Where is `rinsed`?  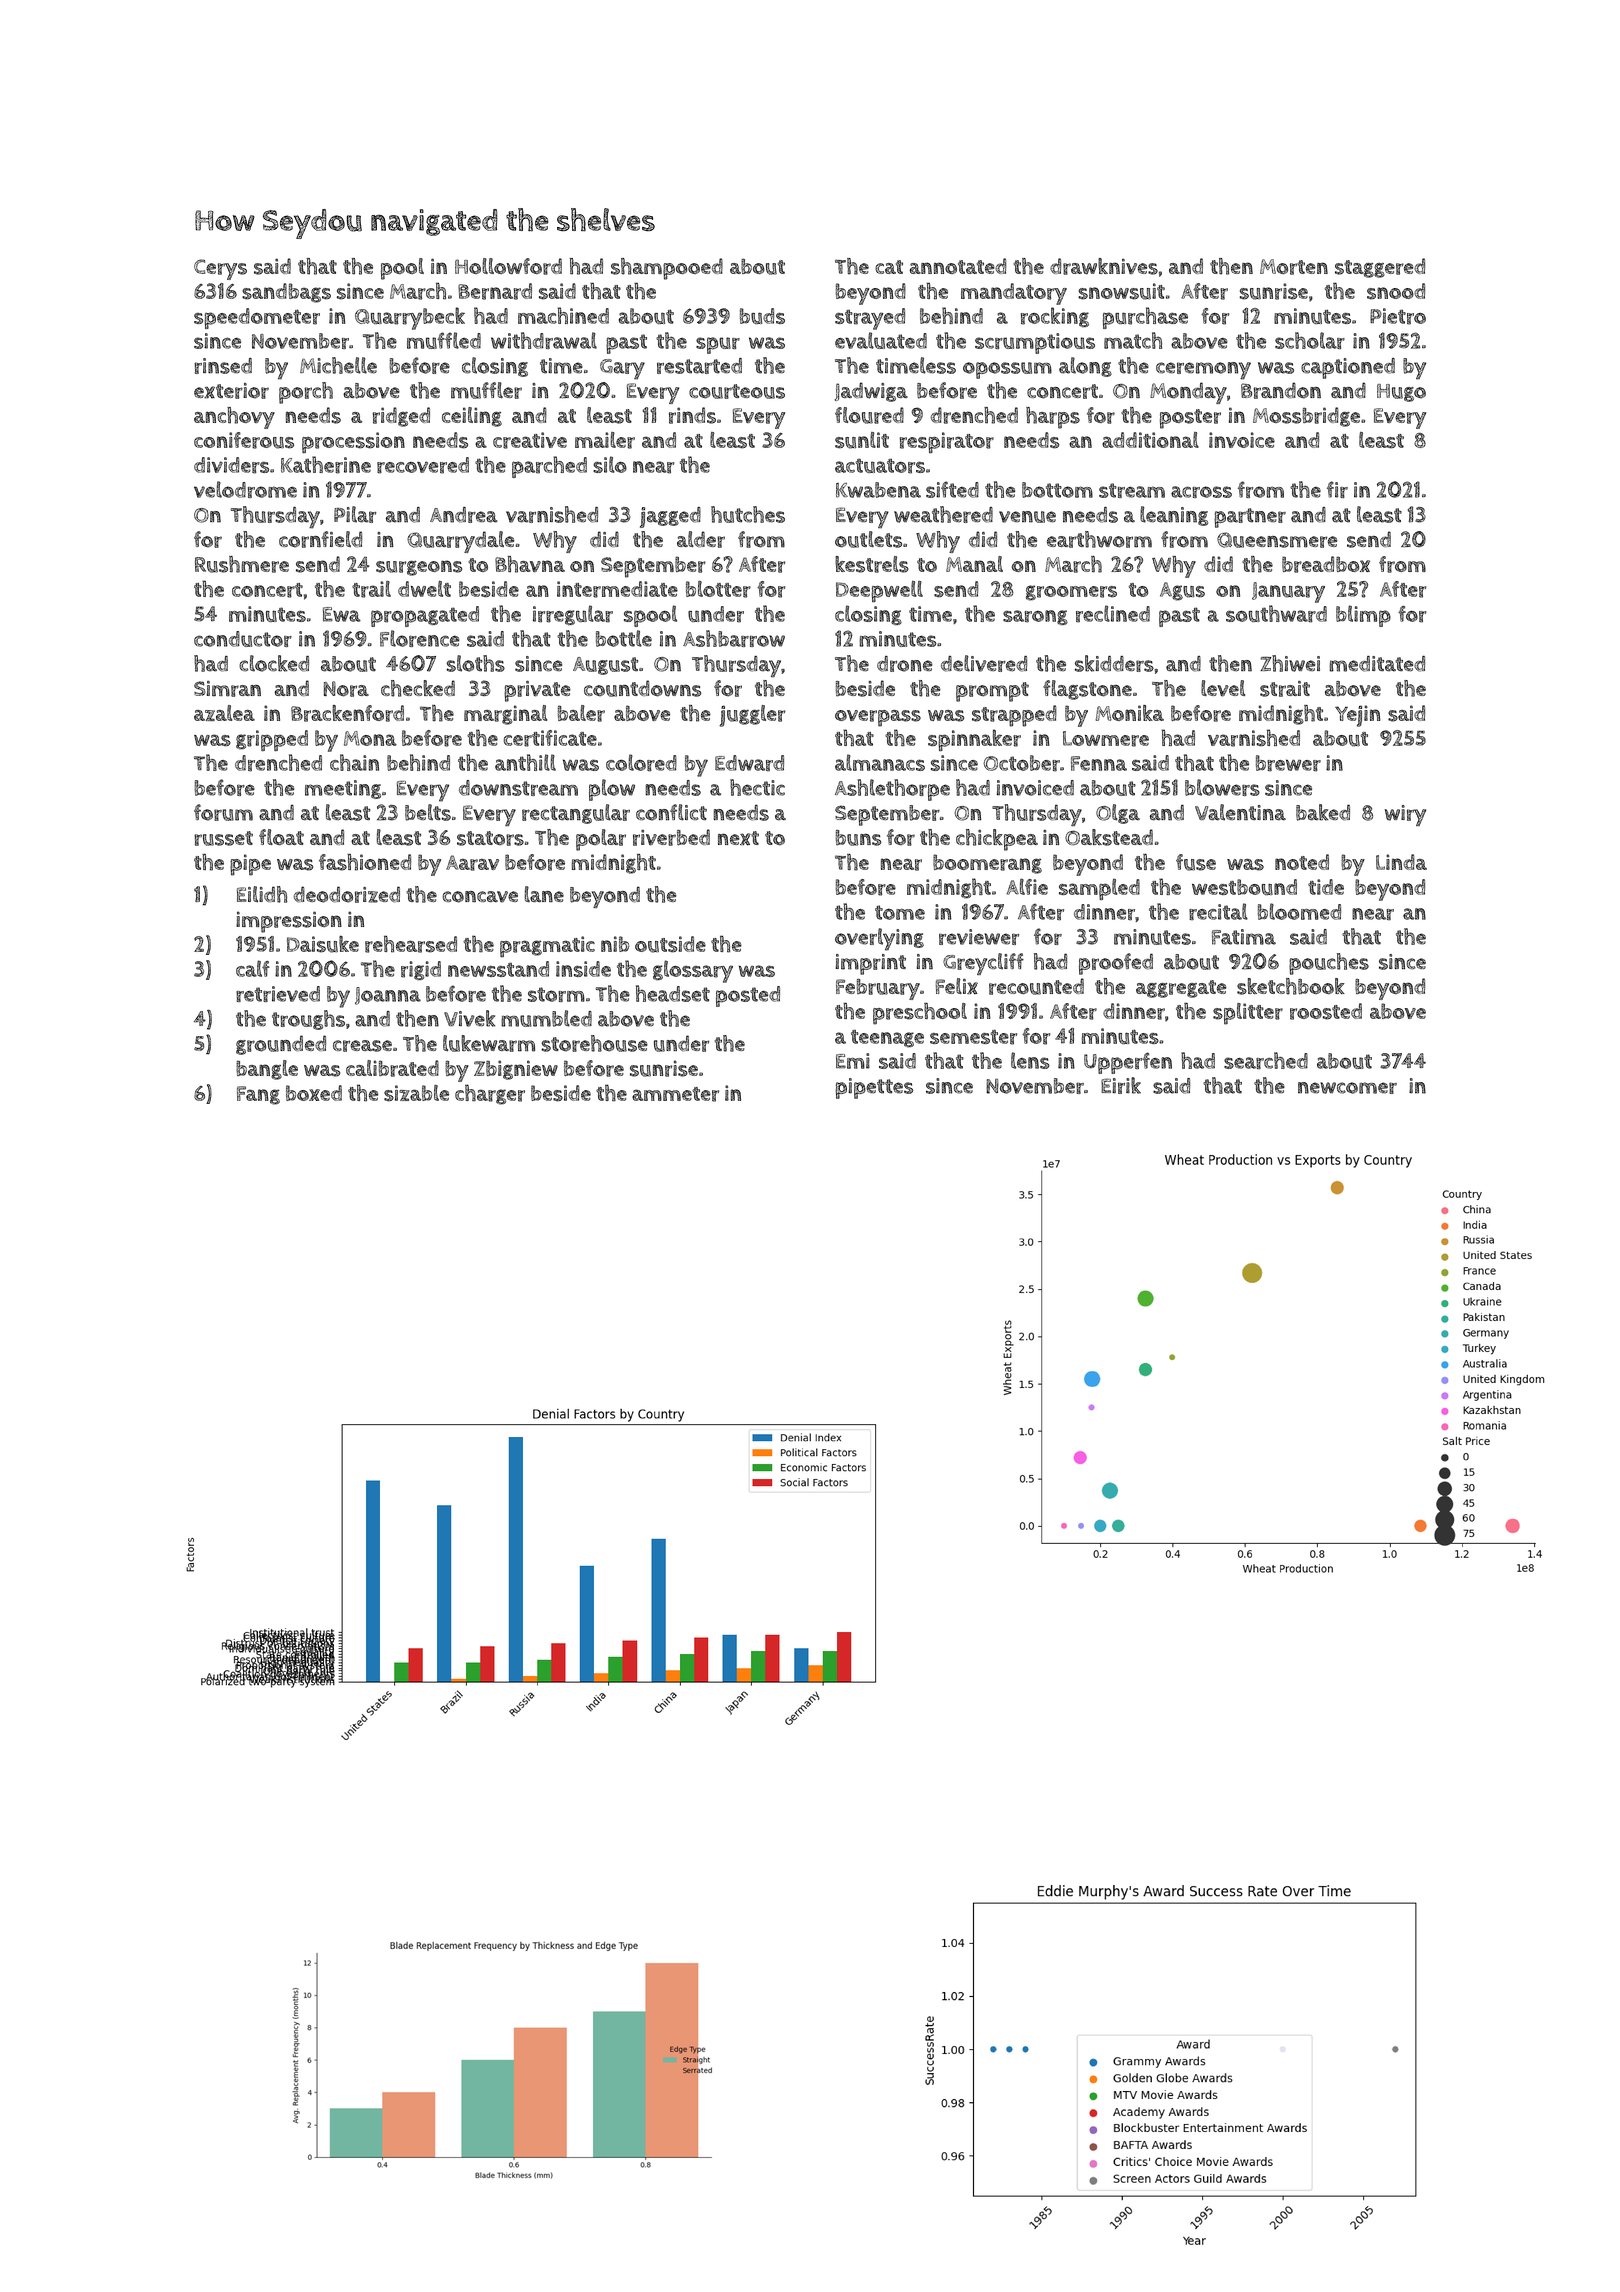
rinsed is located at coordinates (223, 366).
